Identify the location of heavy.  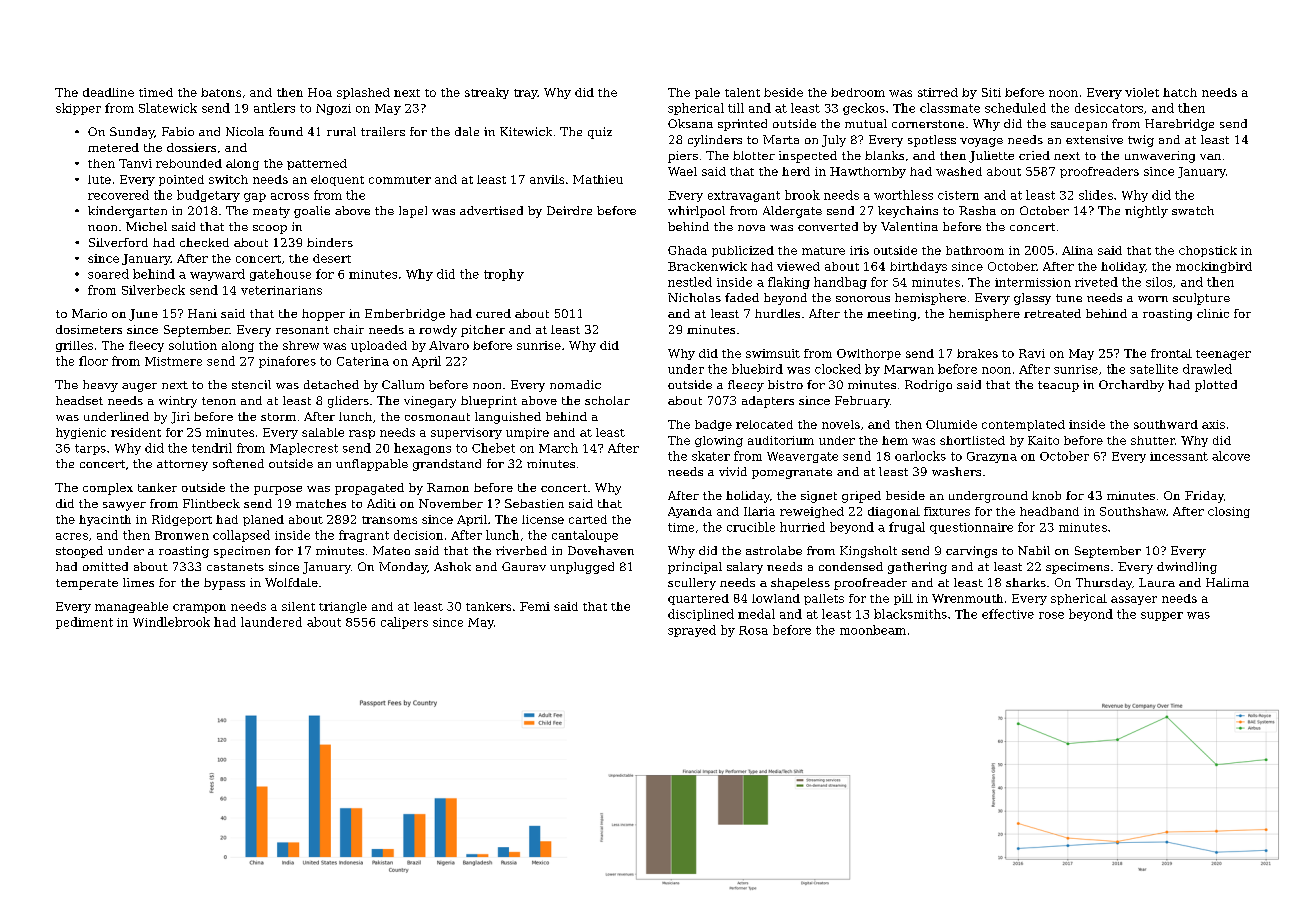
(100, 386).
